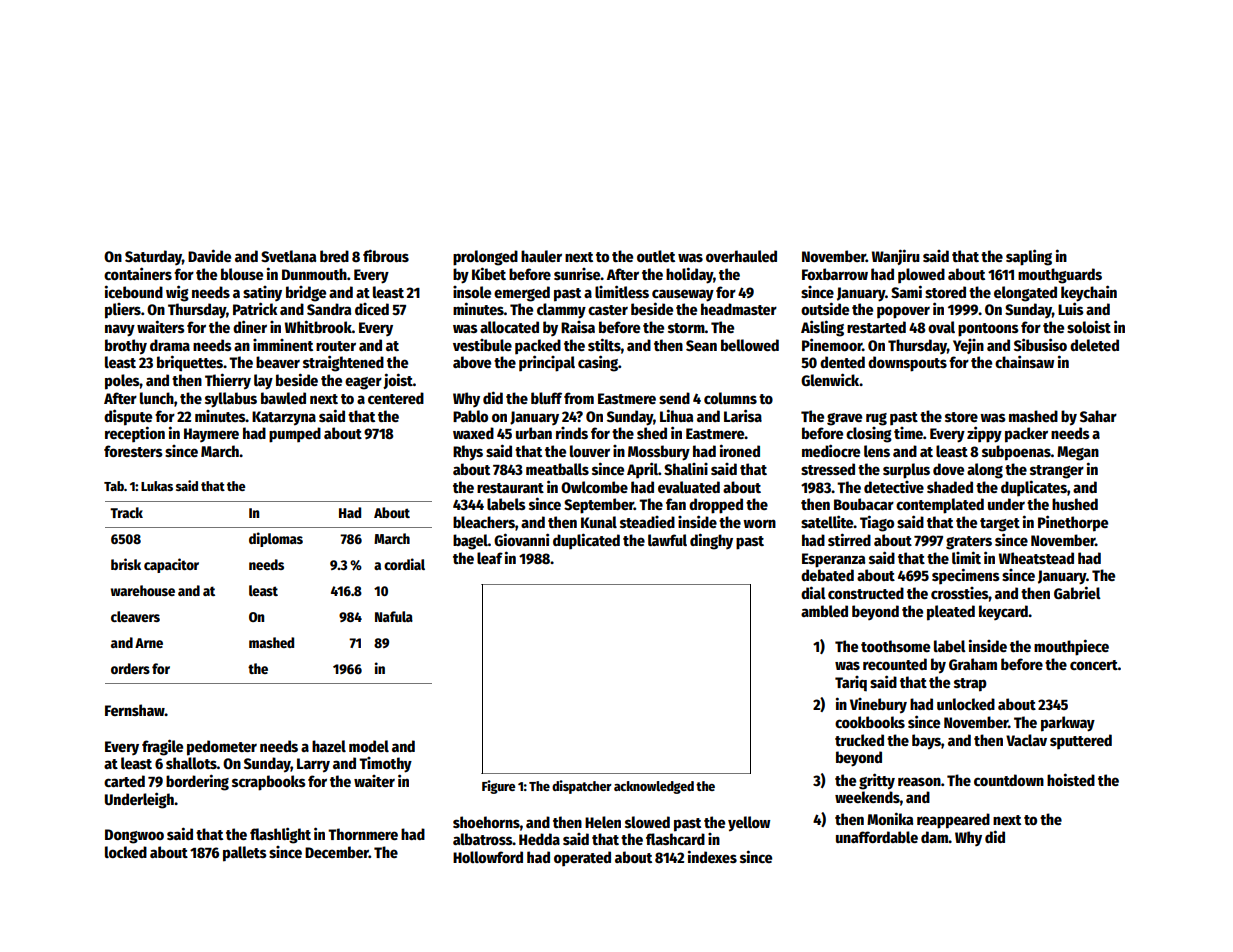 The image size is (1233, 952). What do you see at coordinates (245, 854) in the image?
I see `pallets` at bounding box center [245, 854].
